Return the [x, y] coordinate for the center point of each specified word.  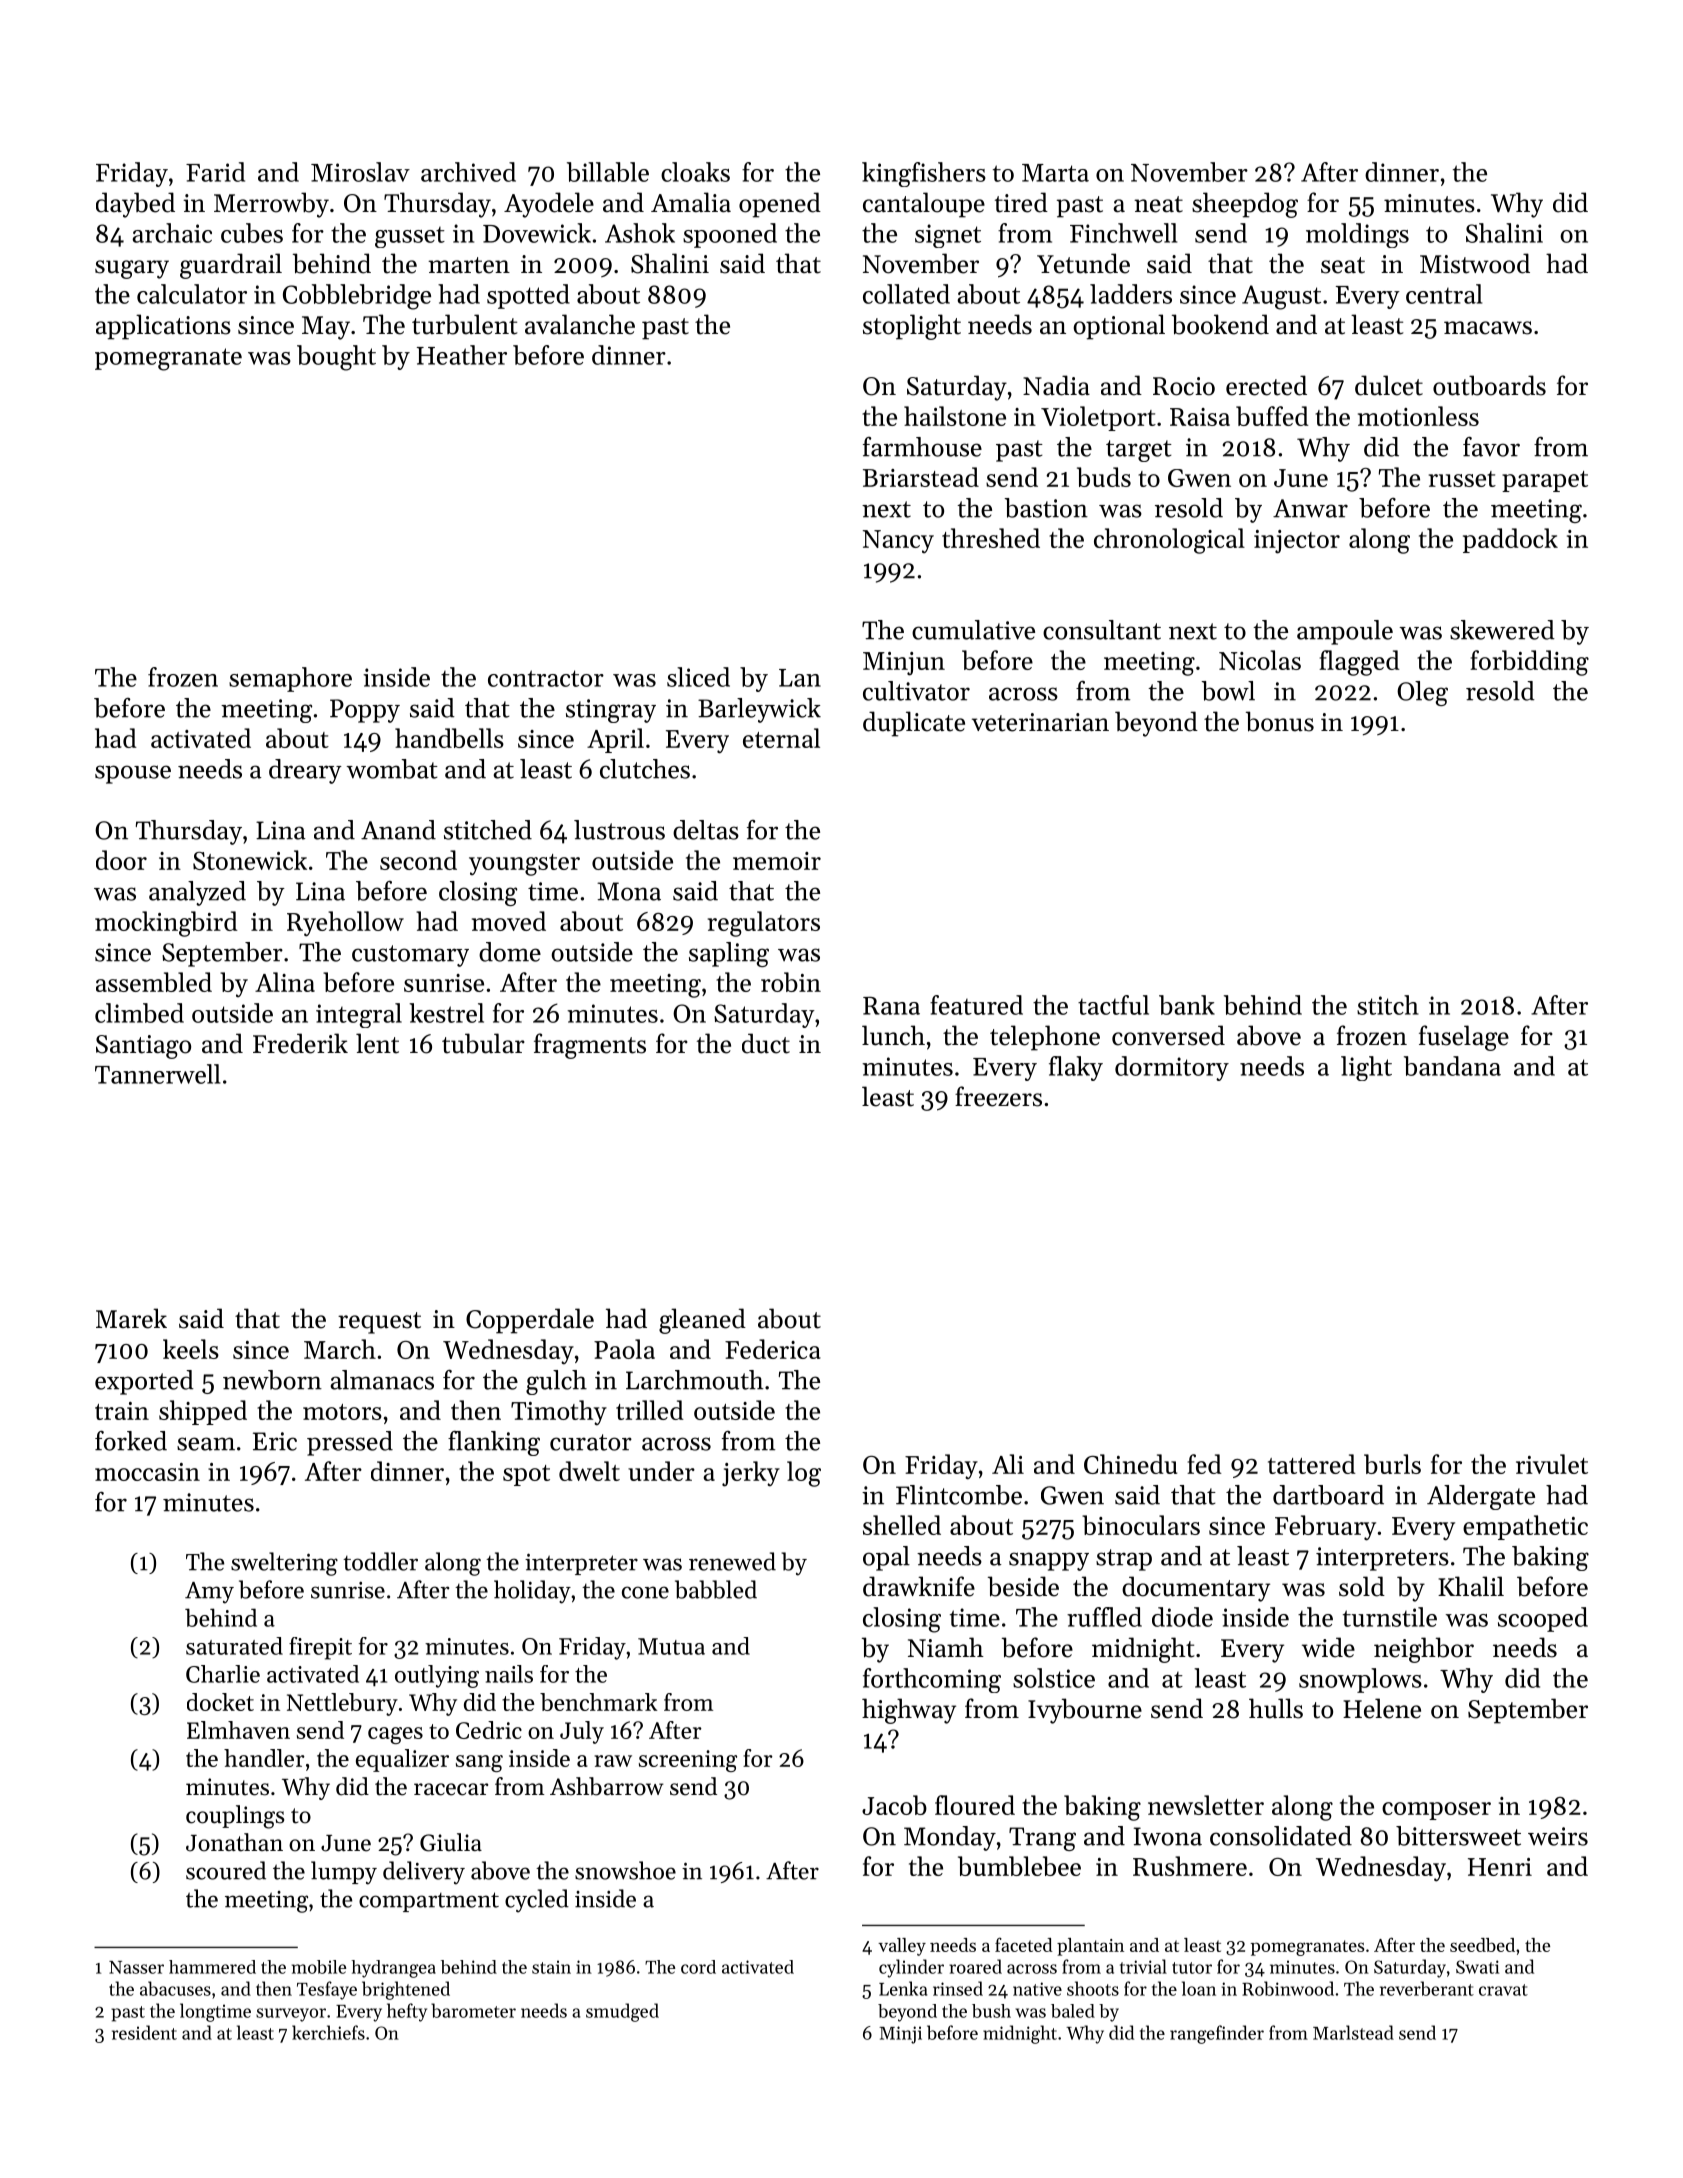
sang [479, 1763]
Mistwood [1475, 263]
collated [906, 294]
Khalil [1471, 1586]
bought [336, 358]
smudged [622, 2012]
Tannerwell [157, 1074]
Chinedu [1130, 1464]
